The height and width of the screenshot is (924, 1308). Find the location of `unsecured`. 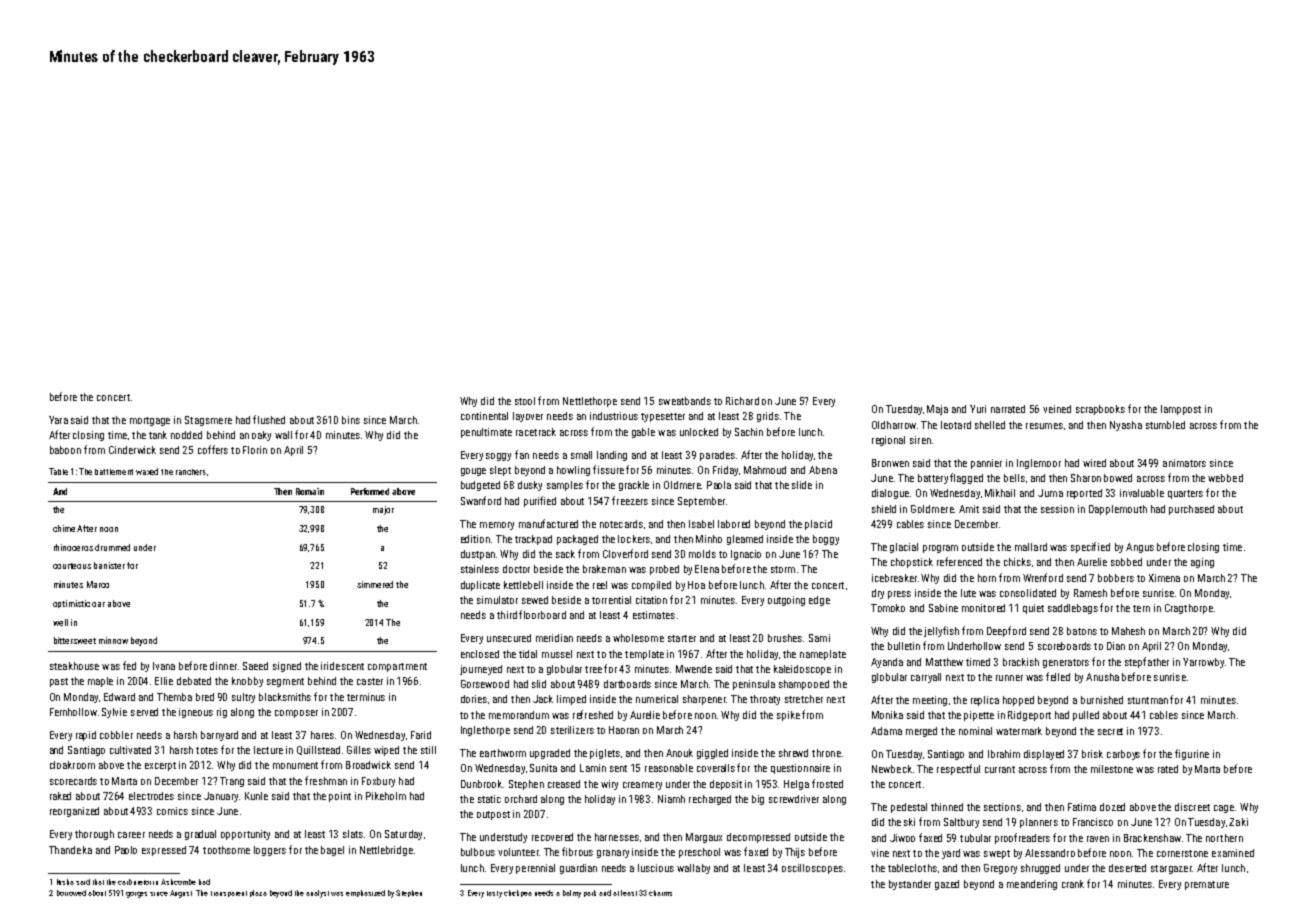

unsecured is located at coordinates (509, 638).
